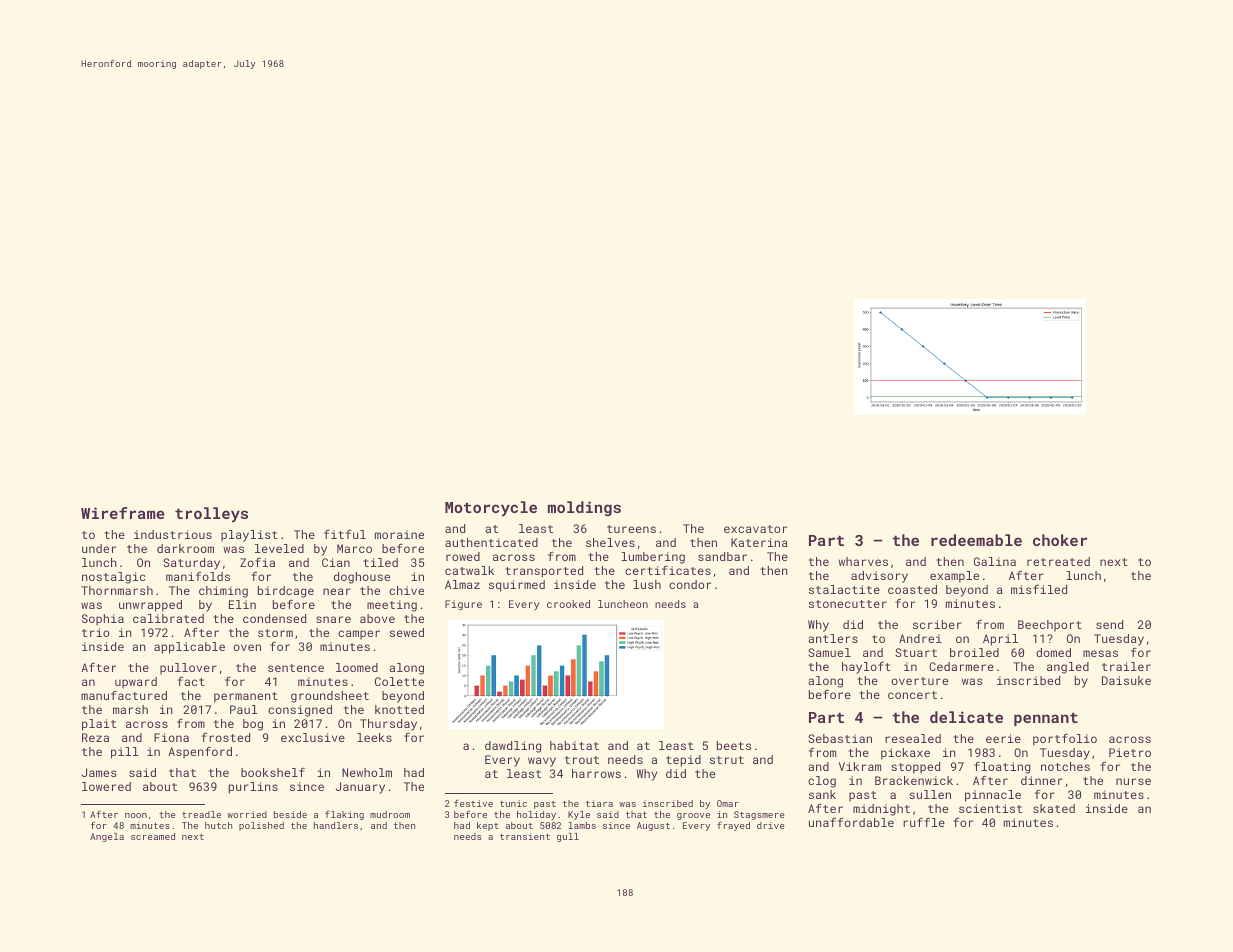  I want to click on concert, so click(912, 695).
